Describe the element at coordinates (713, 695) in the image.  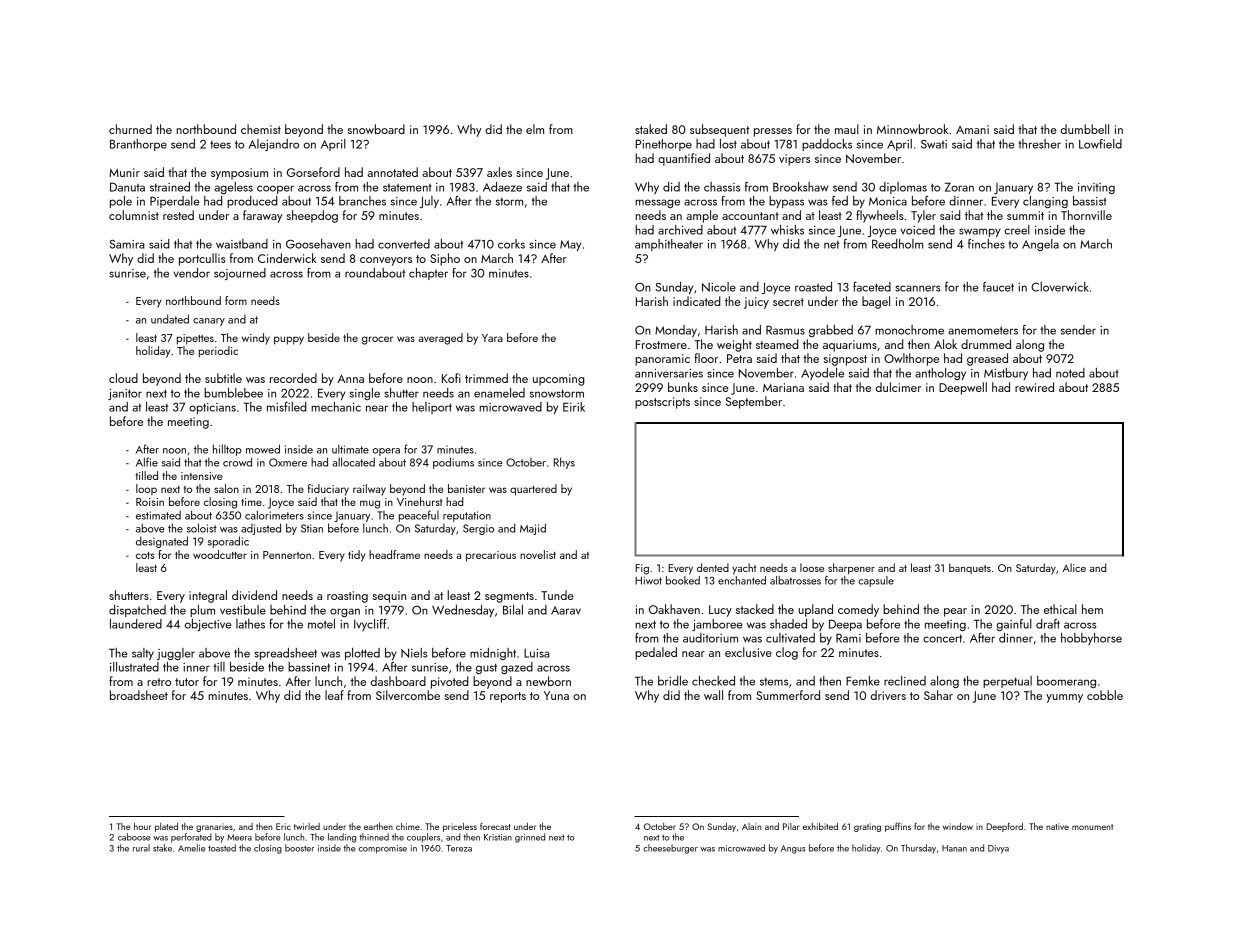
I see `wall` at that location.
